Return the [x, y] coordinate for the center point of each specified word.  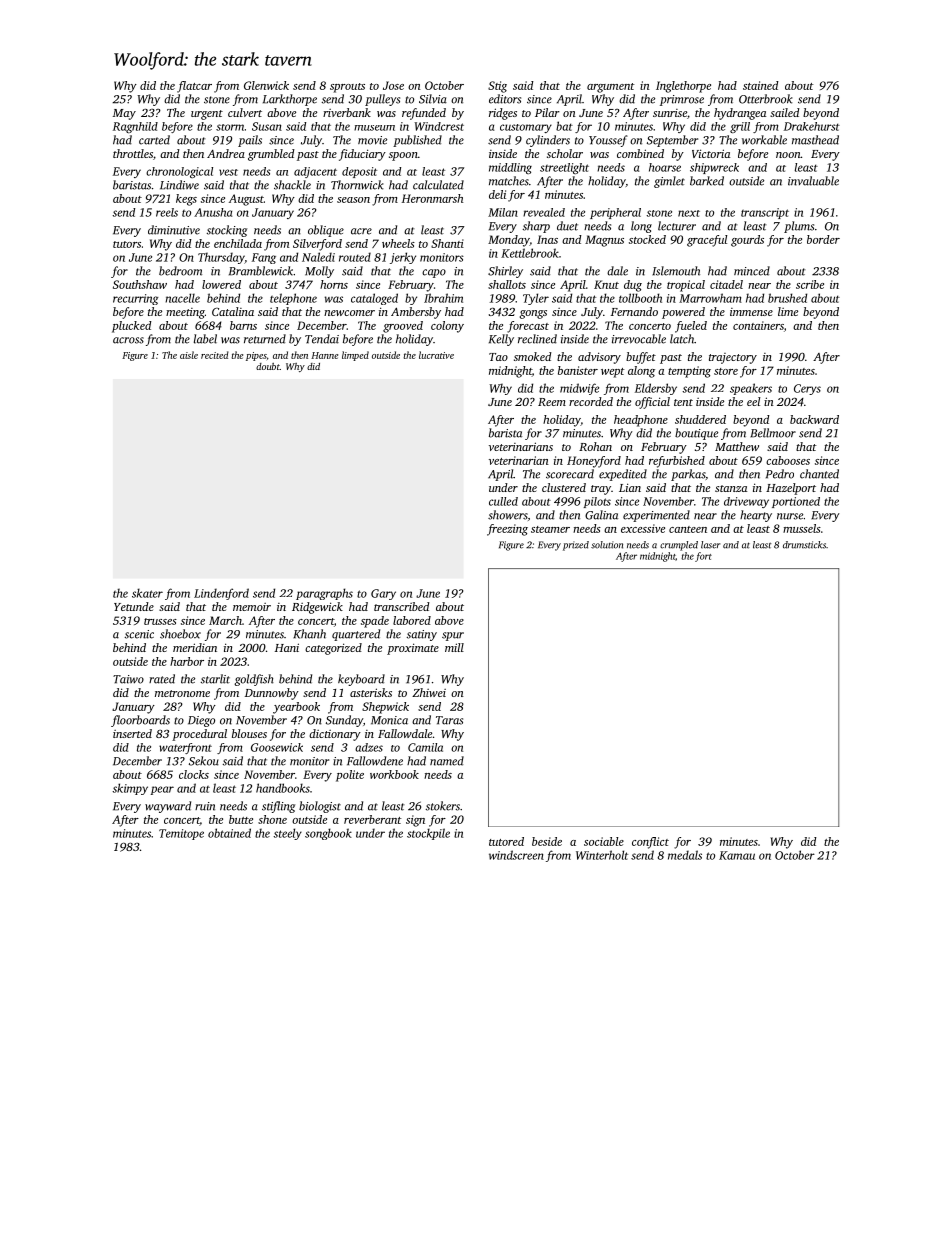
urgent [207, 115]
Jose [393, 85]
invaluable [813, 181]
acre [361, 231]
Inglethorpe [683, 87]
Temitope [181, 834]
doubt [268, 366]
